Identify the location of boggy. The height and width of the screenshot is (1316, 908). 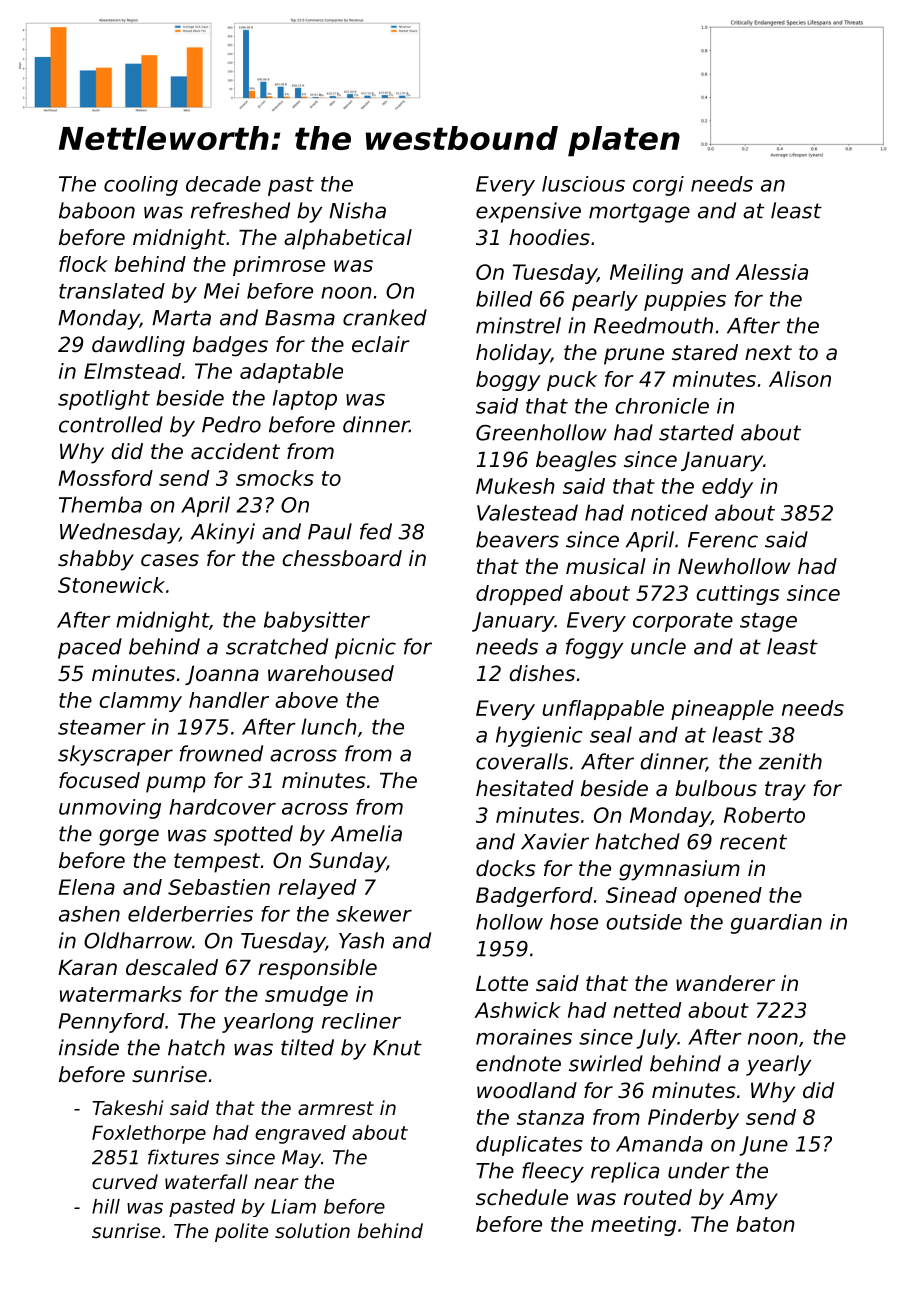
(508, 381).
